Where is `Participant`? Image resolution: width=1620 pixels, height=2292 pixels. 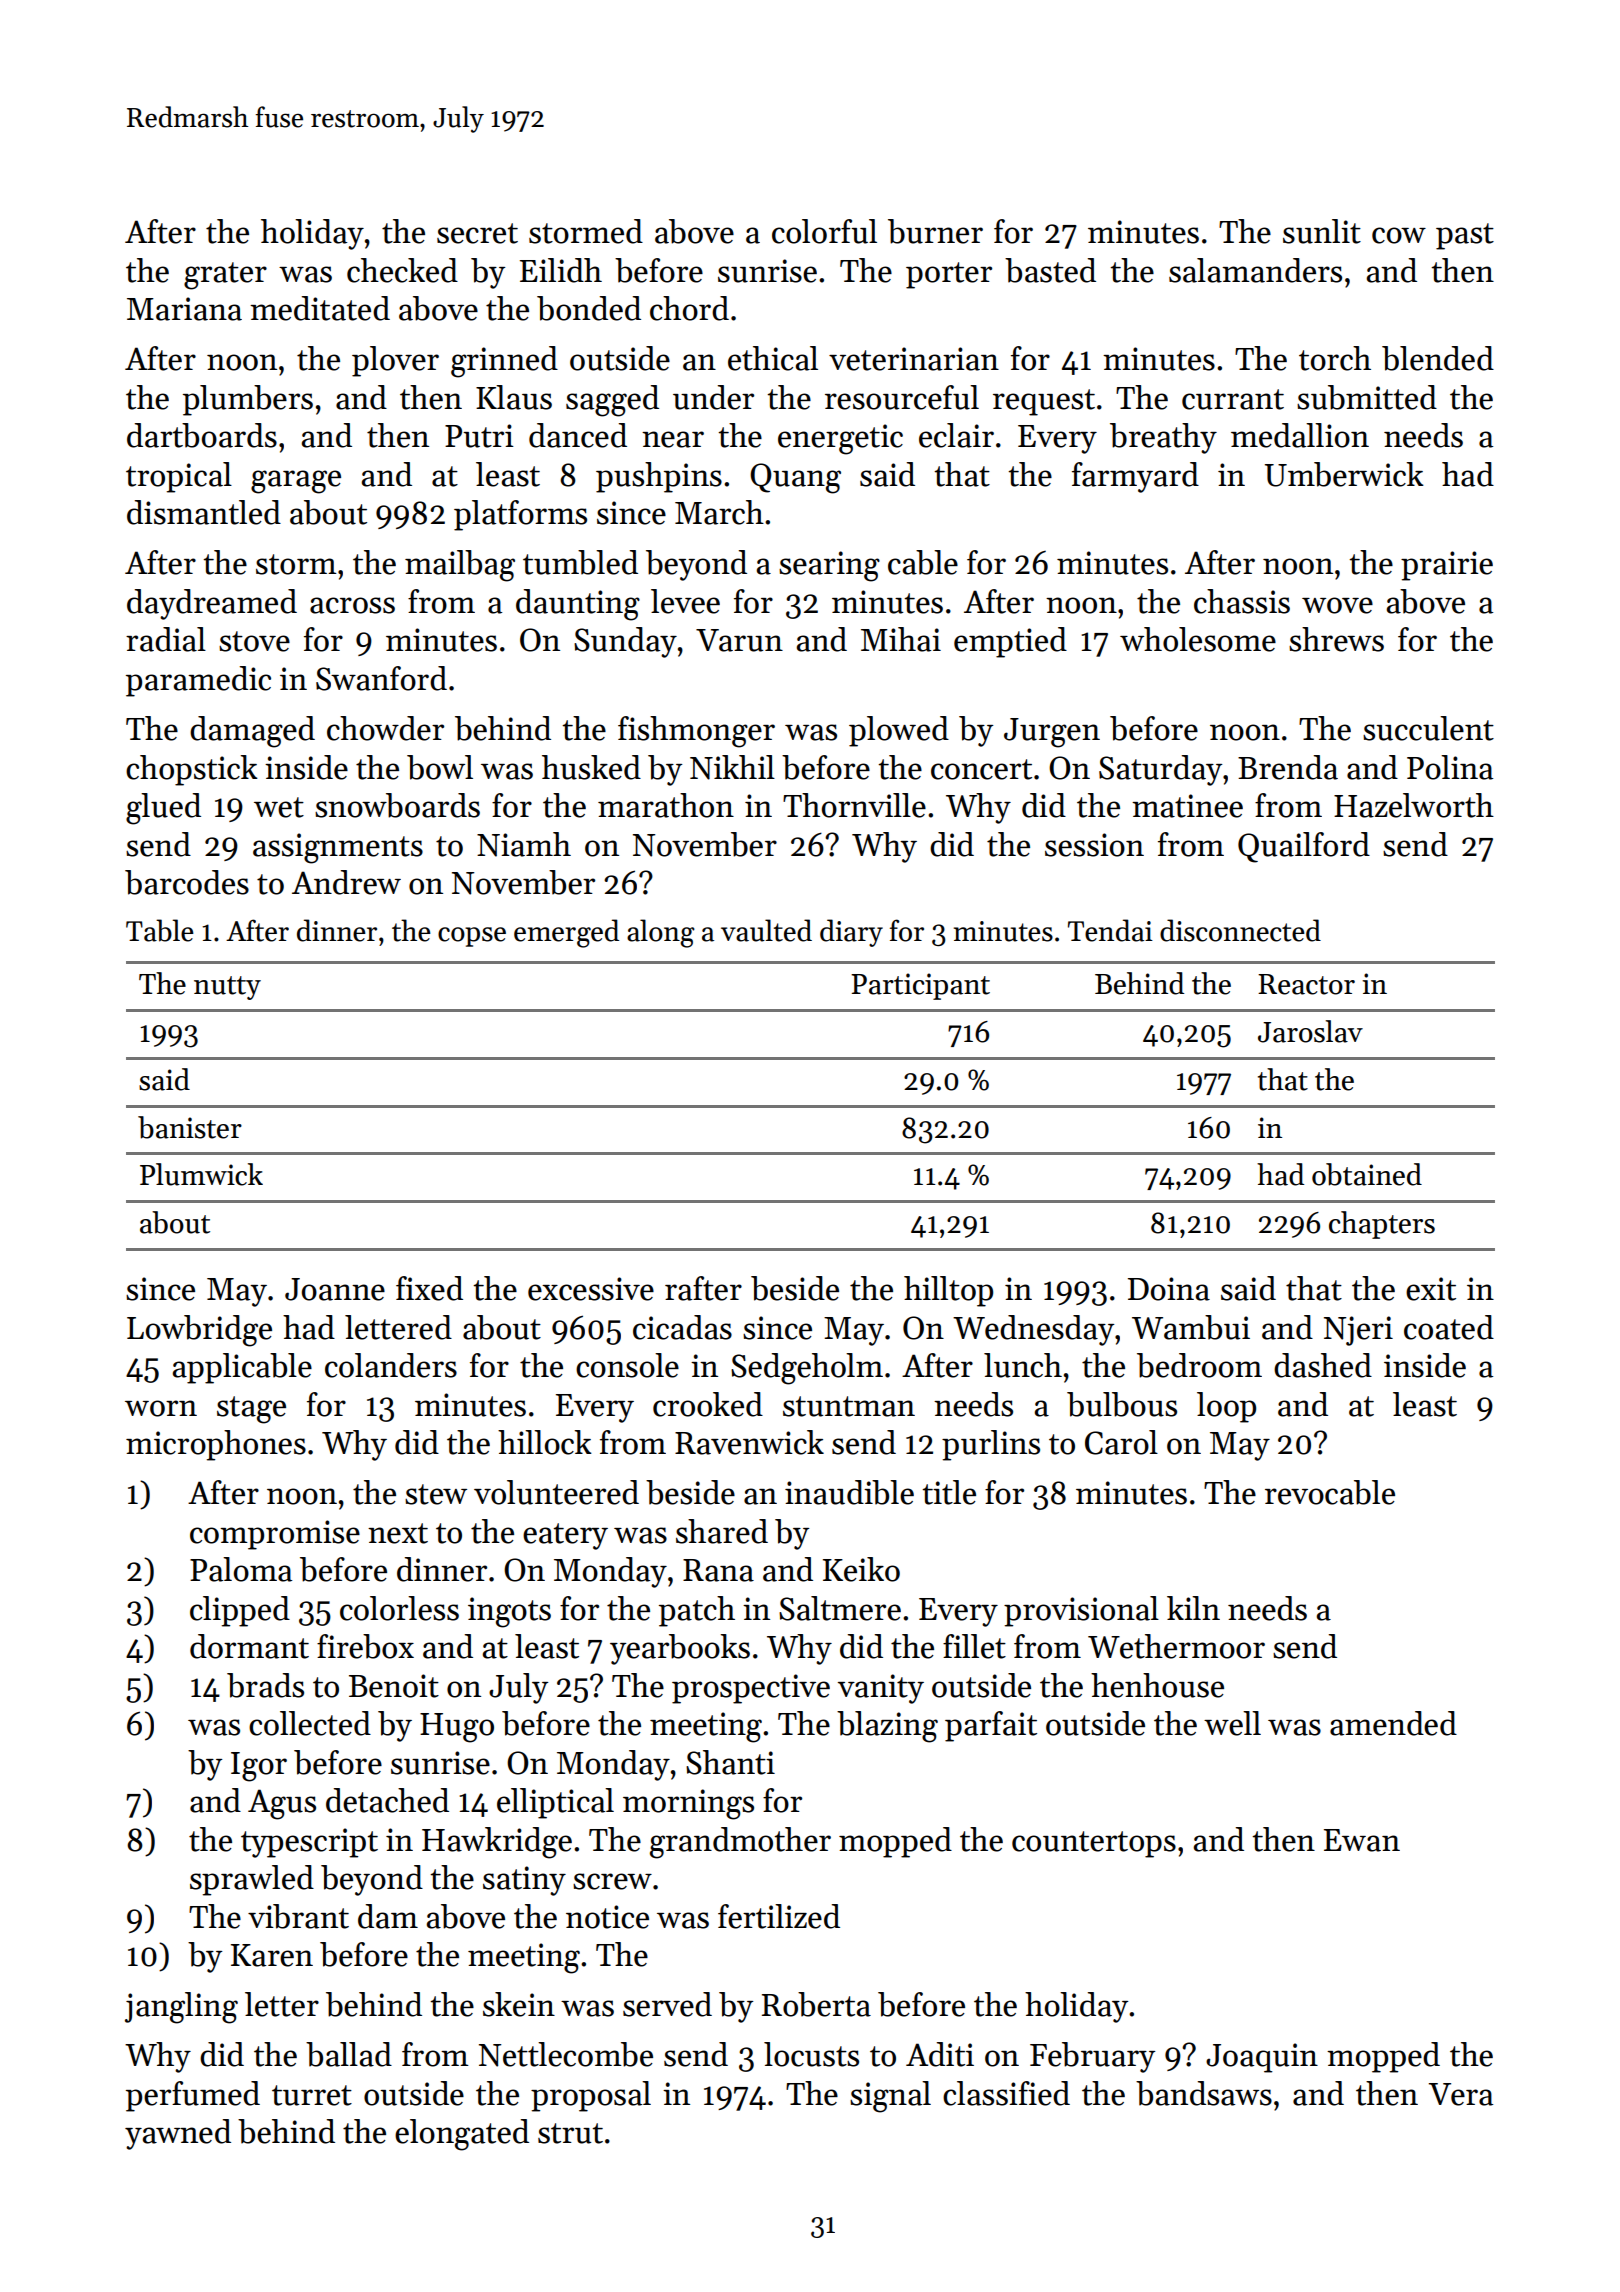
Participant is located at coordinates (920, 986).
